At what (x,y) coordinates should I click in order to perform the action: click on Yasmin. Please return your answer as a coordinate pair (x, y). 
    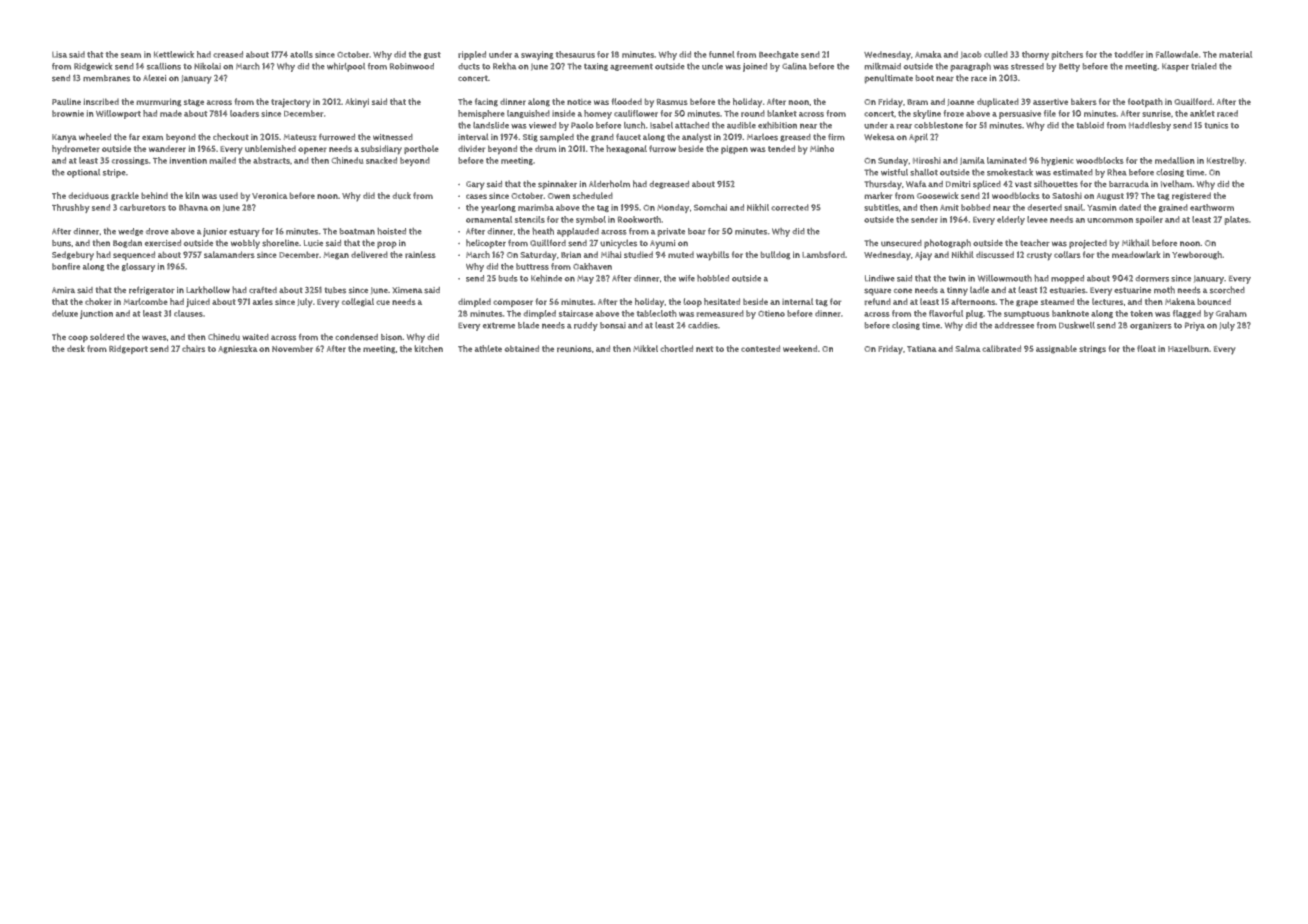
    Looking at the image, I should click on (1102, 207).
